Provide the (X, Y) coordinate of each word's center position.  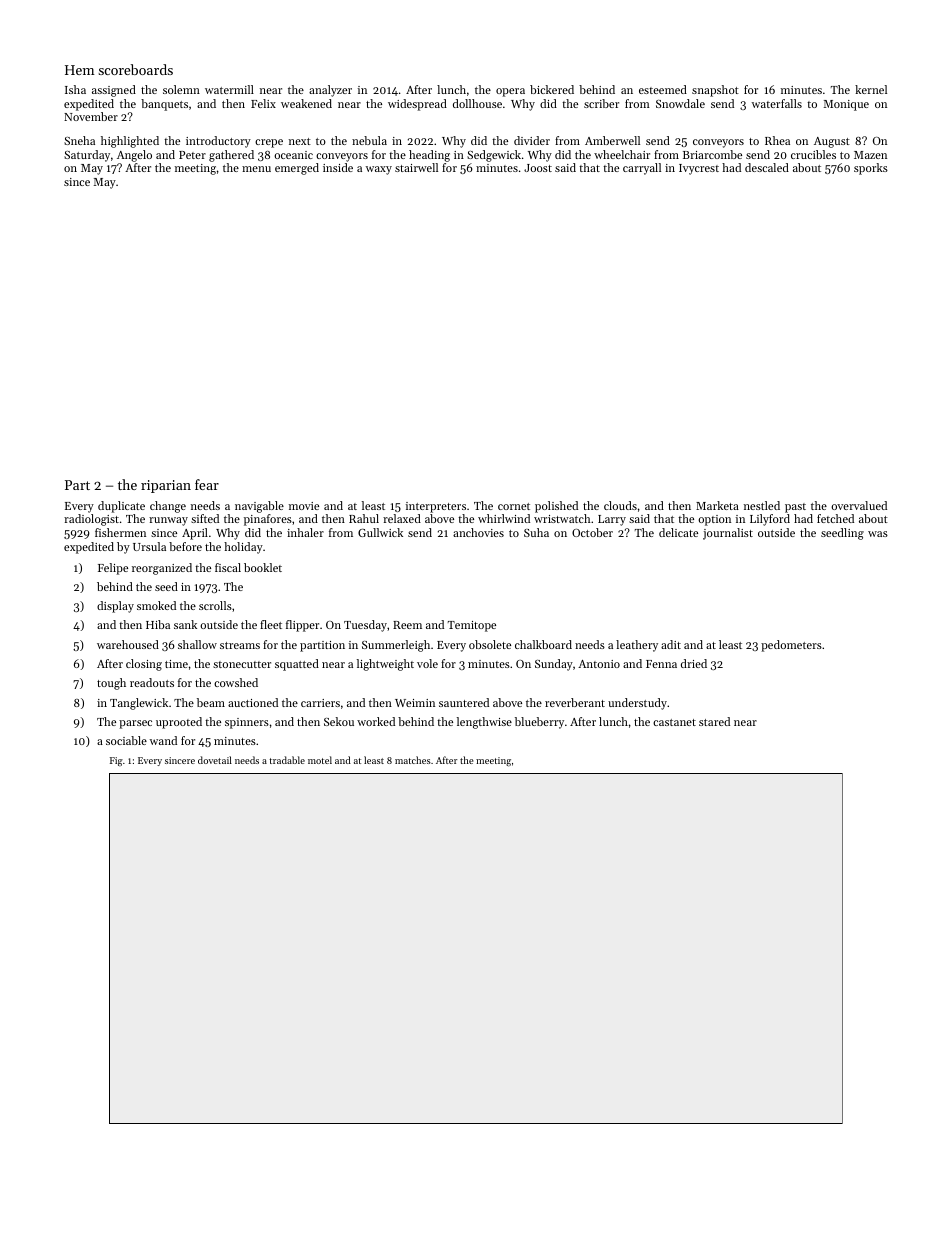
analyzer (330, 91)
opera (510, 92)
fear (207, 484)
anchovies (478, 532)
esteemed (663, 89)
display (115, 607)
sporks (871, 169)
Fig (116, 761)
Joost (538, 168)
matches (413, 760)
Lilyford (770, 520)
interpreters (436, 507)
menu (256, 169)
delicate (678, 532)
